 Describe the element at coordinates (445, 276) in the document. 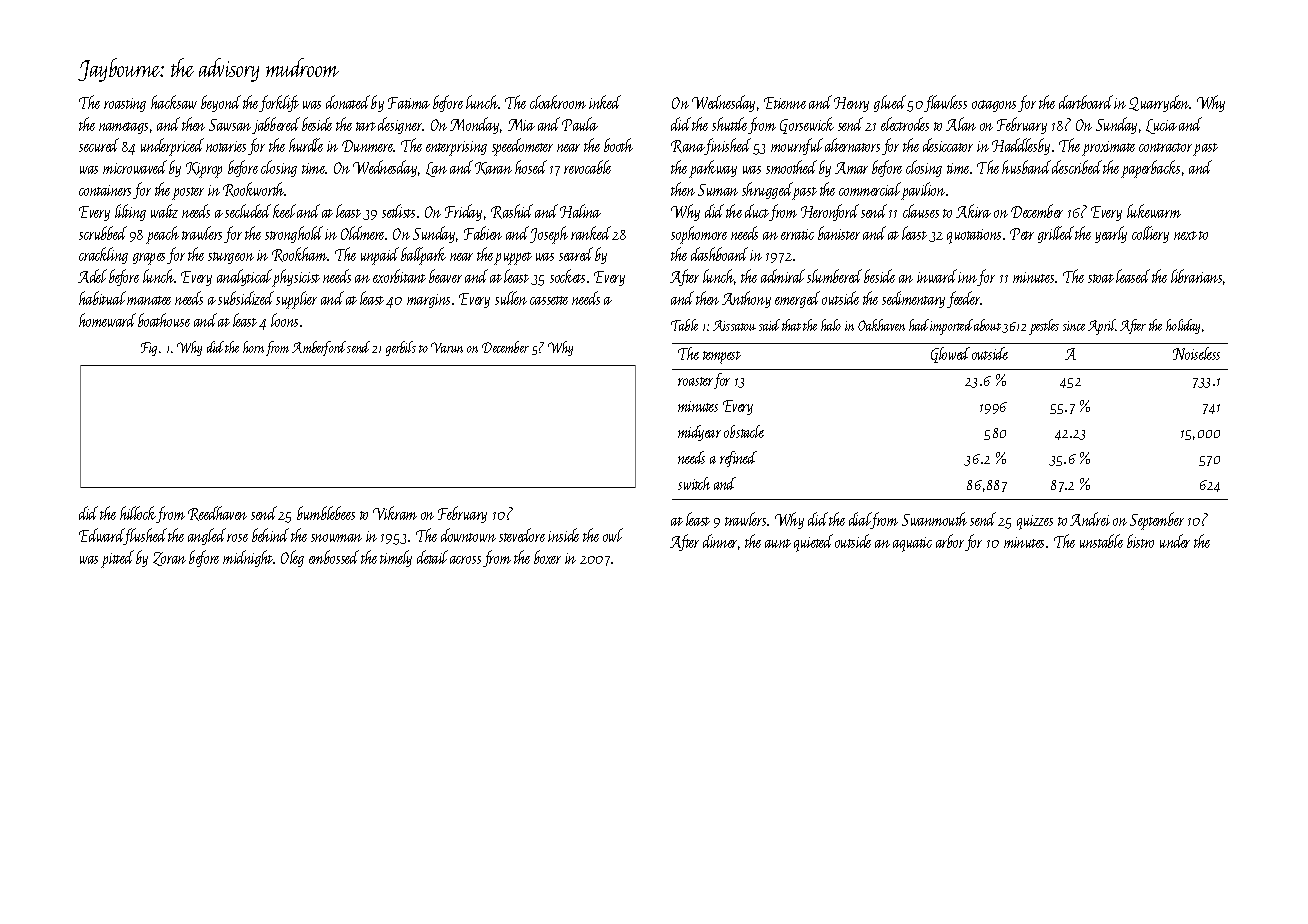

I see `beaver` at that location.
